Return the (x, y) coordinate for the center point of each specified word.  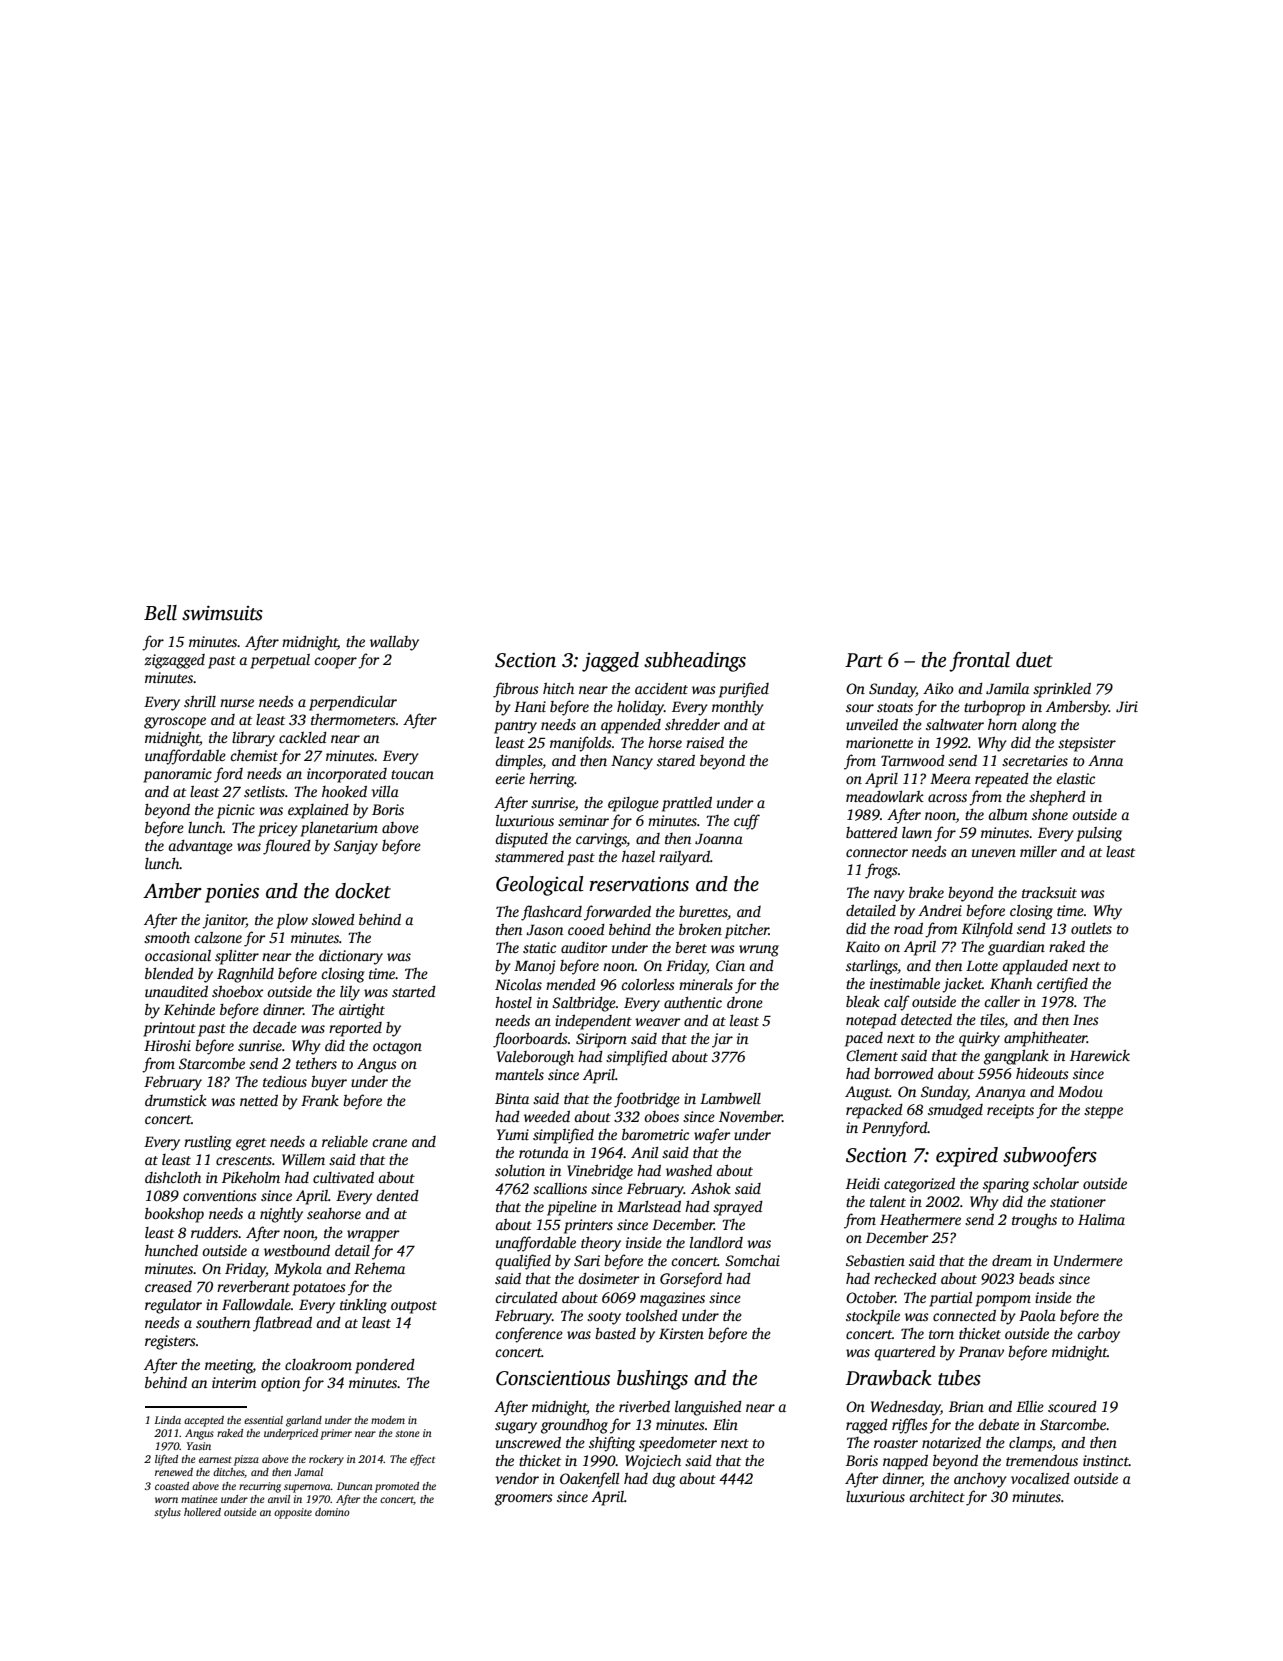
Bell (160, 613)
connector (877, 852)
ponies (232, 893)
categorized (919, 1185)
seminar (583, 820)
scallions (560, 1188)
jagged (610, 662)
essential (263, 1420)
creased (168, 1286)
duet (1034, 660)
